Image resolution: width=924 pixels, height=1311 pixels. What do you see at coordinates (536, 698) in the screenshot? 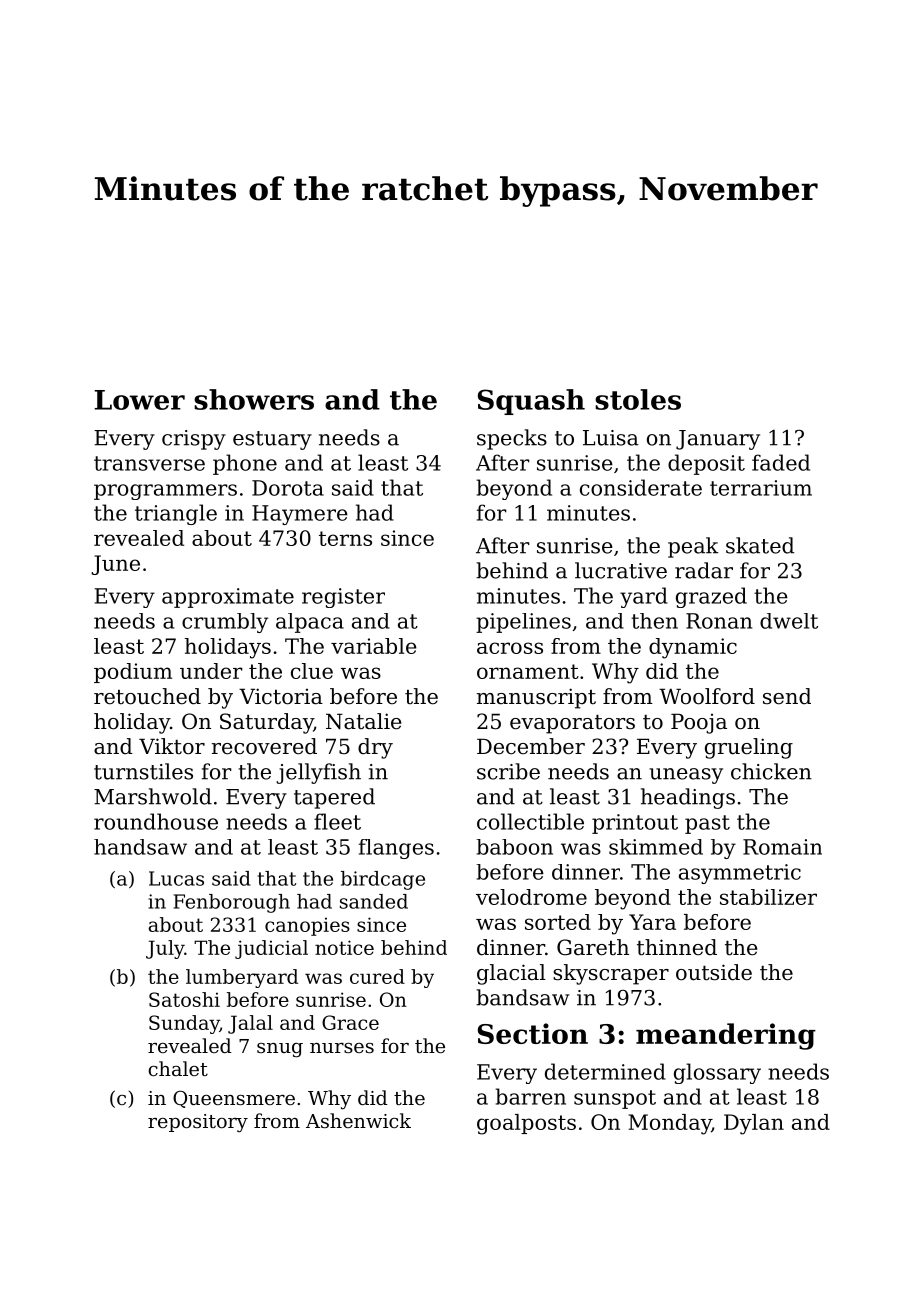
I see `manuscript` at bounding box center [536, 698].
